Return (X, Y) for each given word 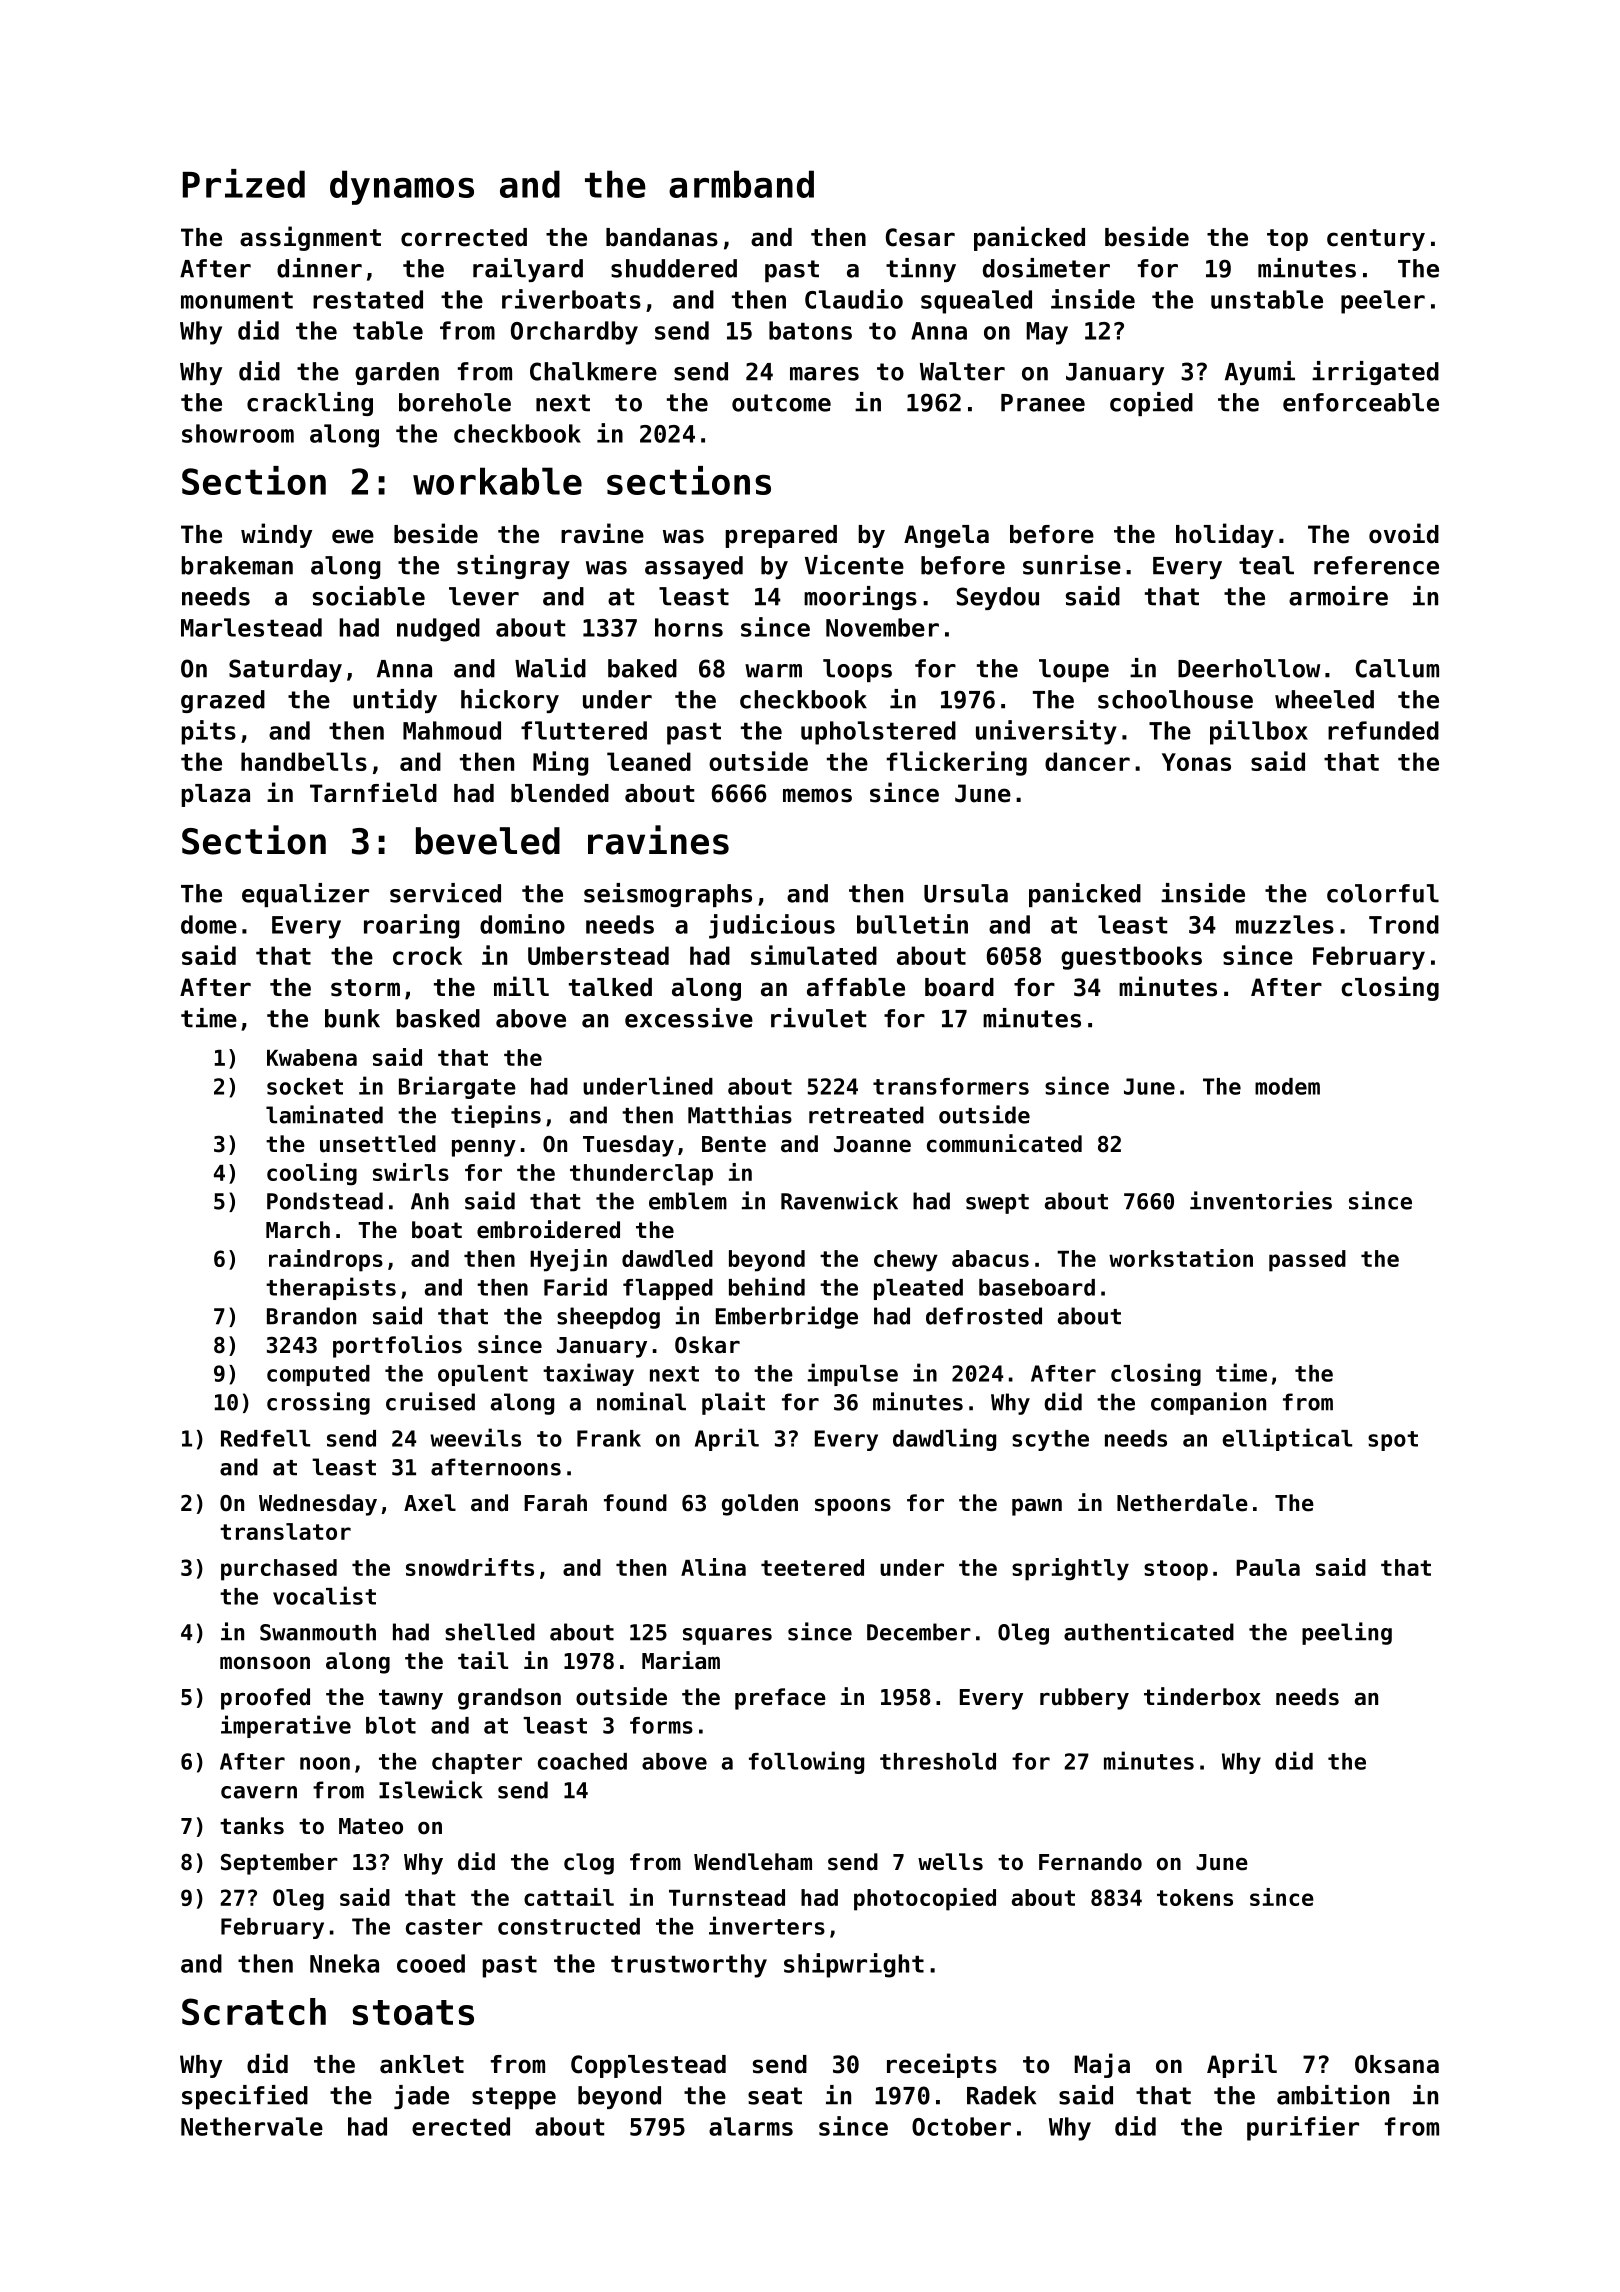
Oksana (1397, 2064)
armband (741, 184)
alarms (751, 2126)
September (279, 1864)
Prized (244, 183)
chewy (906, 1261)
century (1376, 240)
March (298, 1230)
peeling (1347, 1633)
